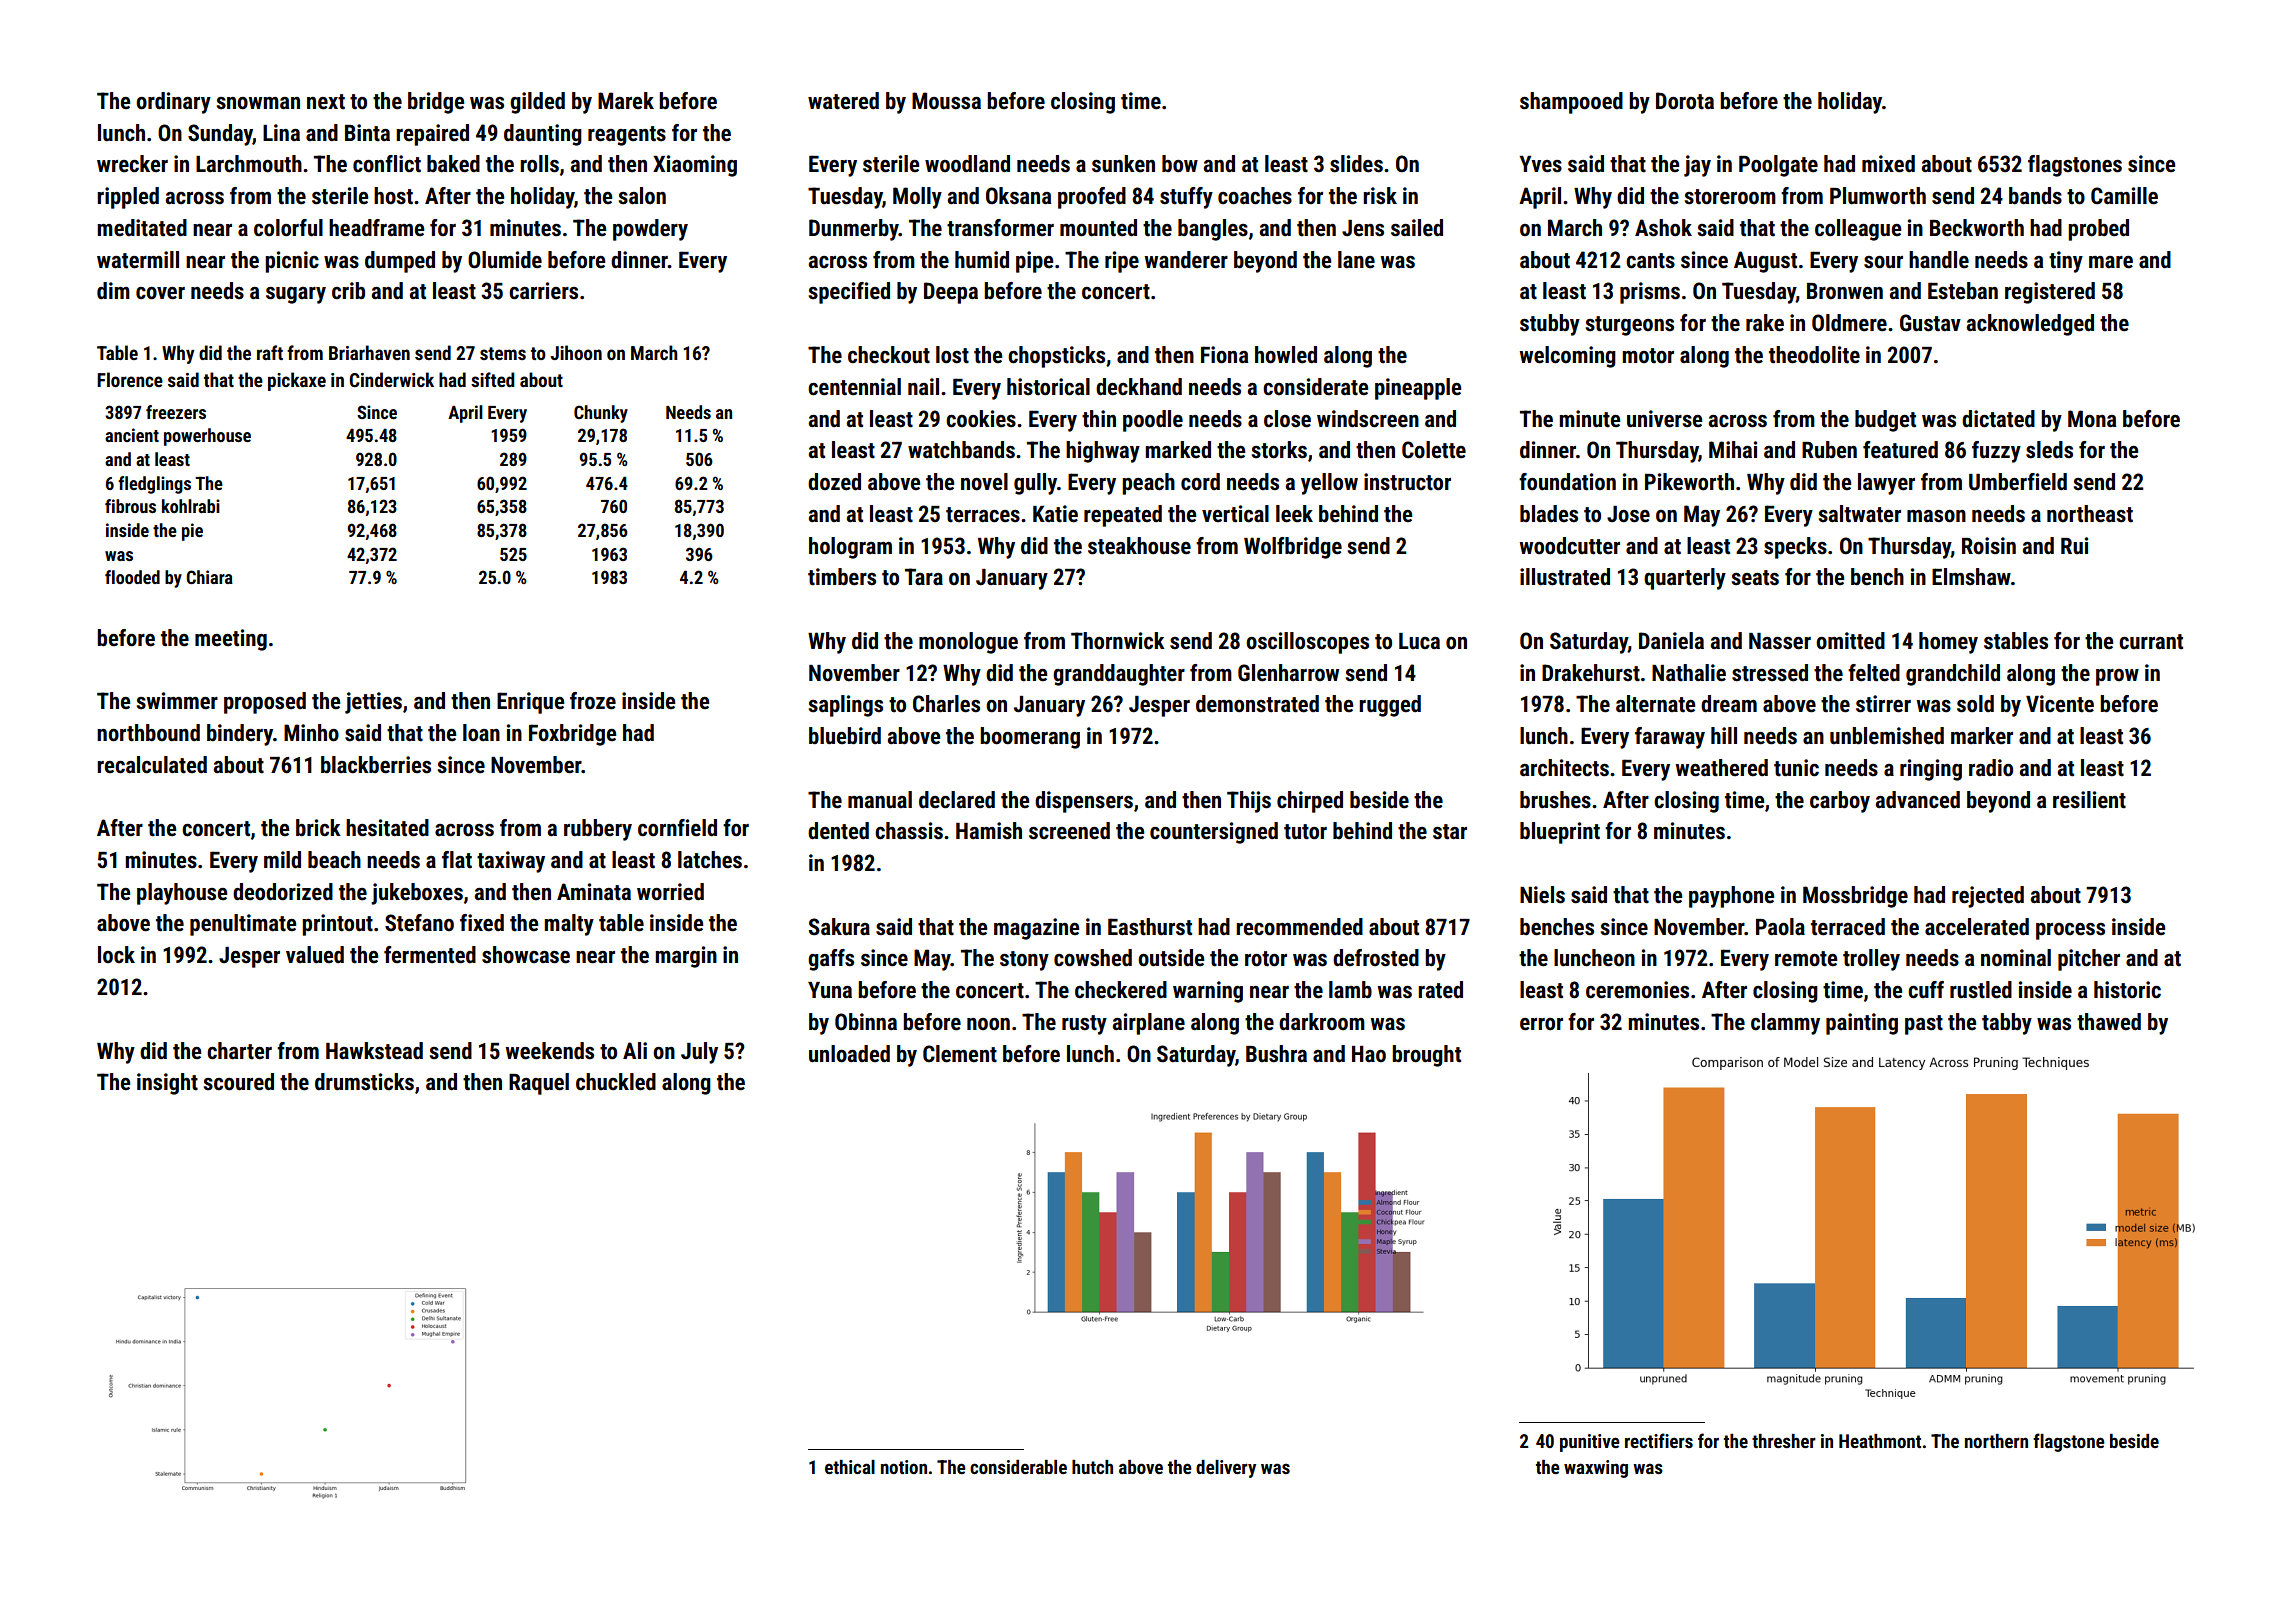  Describe the element at coordinates (1390, 706) in the page. I see `rugged` at that location.
